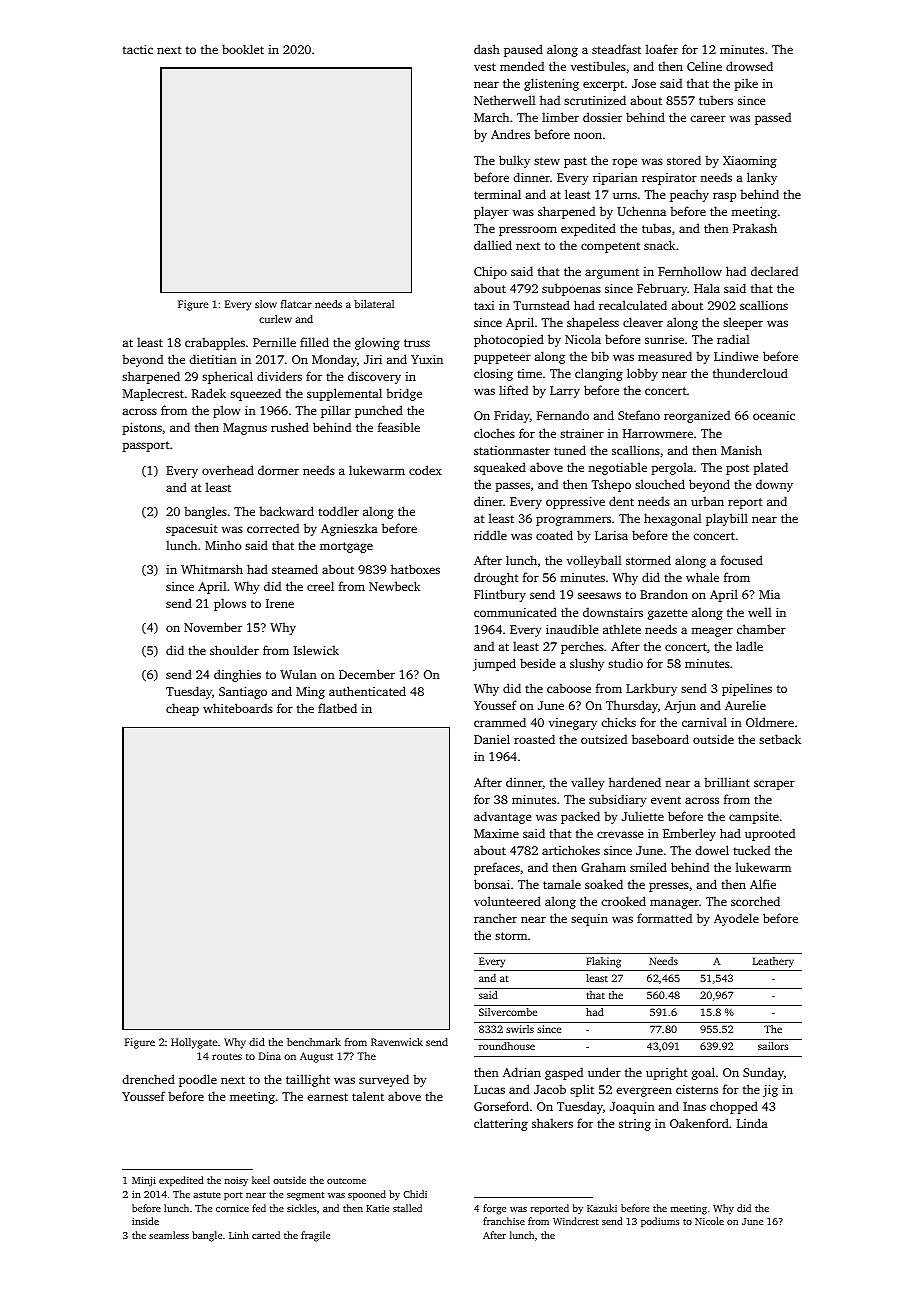 This screenshot has height=1308, width=924. What do you see at coordinates (407, 1208) in the screenshot?
I see `stalled` at bounding box center [407, 1208].
